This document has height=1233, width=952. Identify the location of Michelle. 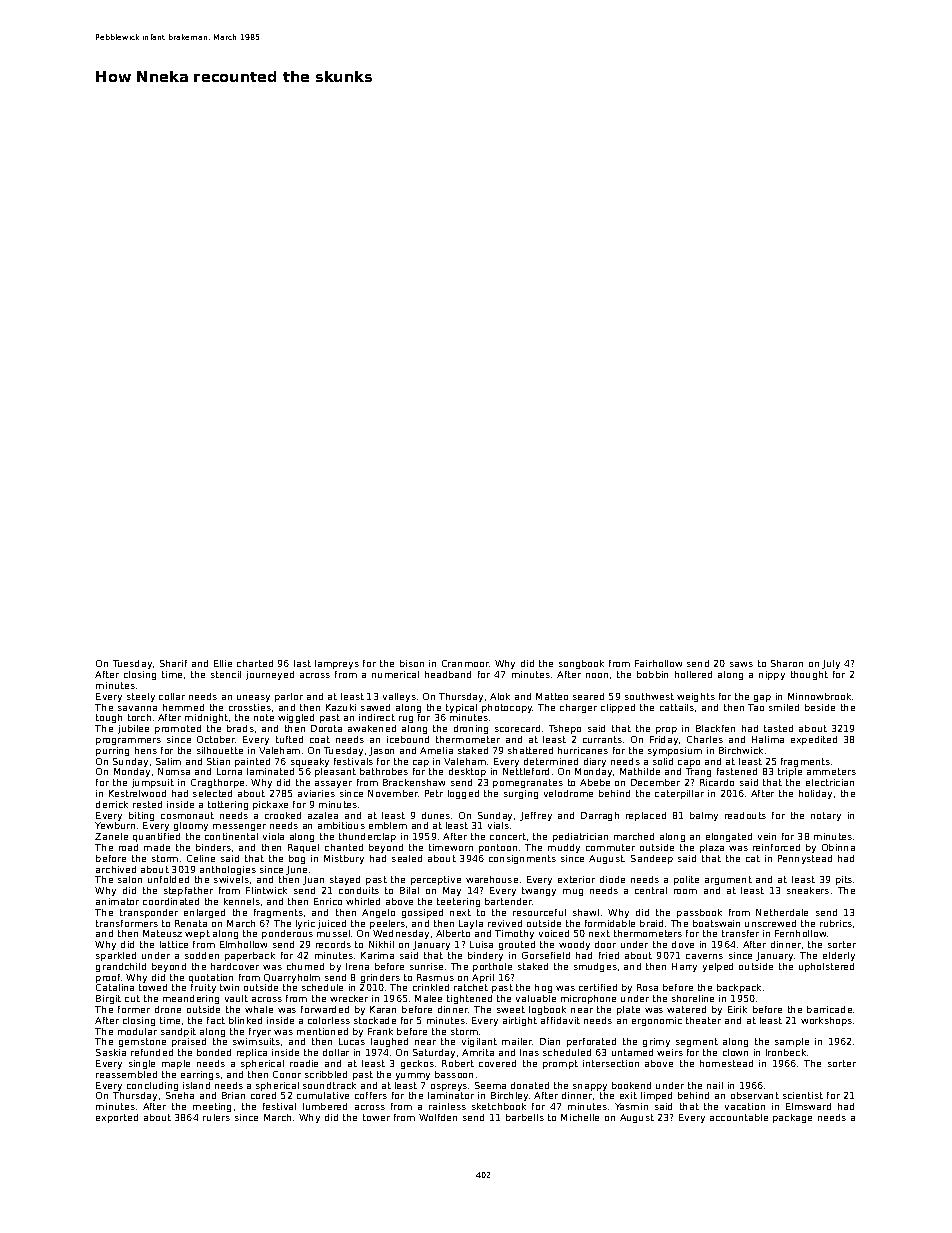
(580, 1117).
